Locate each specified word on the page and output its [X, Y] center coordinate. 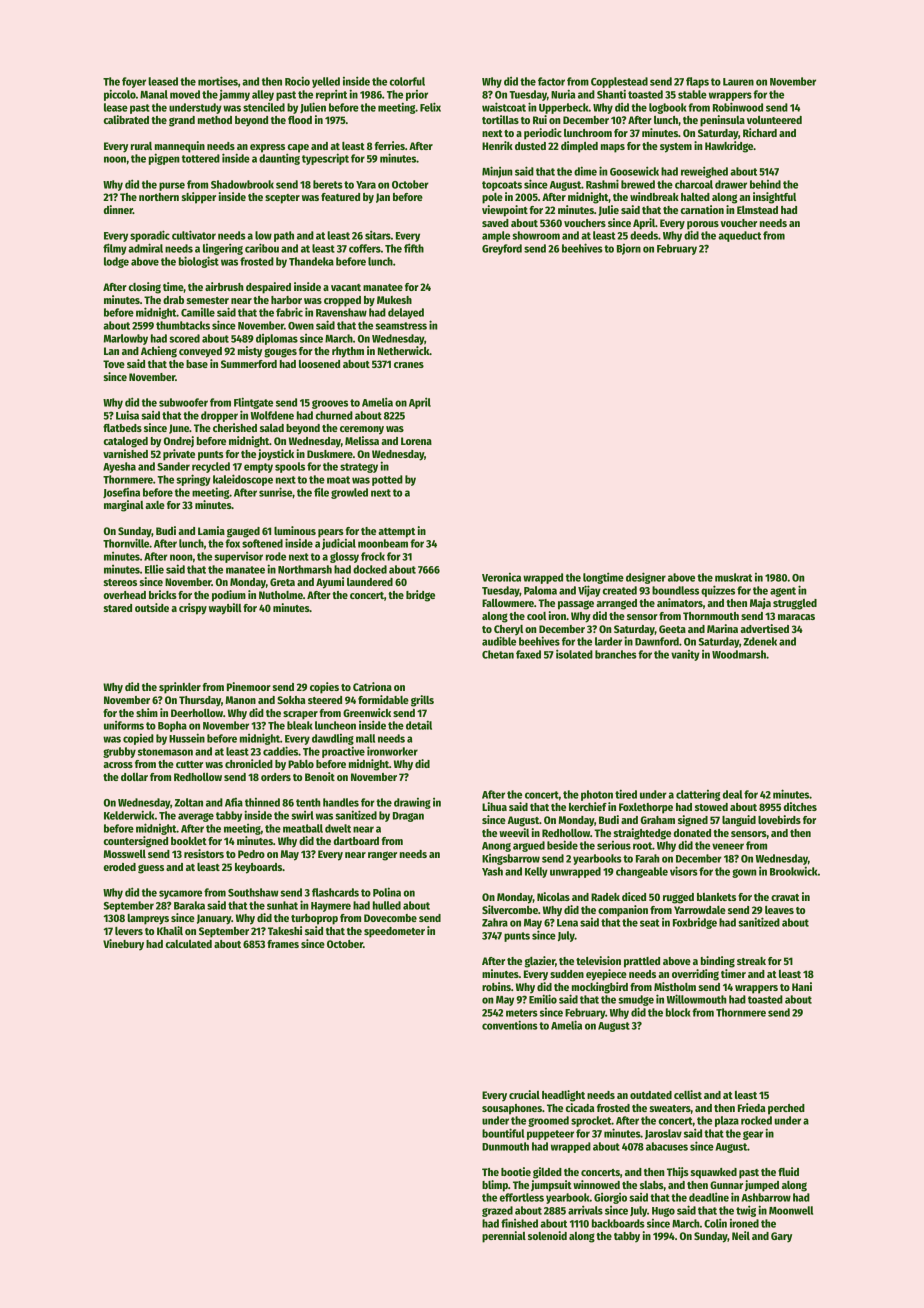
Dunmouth [505, 1146]
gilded [547, 1173]
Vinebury [123, 945]
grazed [497, 1211]
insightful [774, 198]
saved [495, 223]
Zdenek [760, 641]
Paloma [540, 590]
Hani [802, 986]
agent [783, 592]
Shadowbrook [242, 184]
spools [290, 467]
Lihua [494, 806]
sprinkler [180, 688]
